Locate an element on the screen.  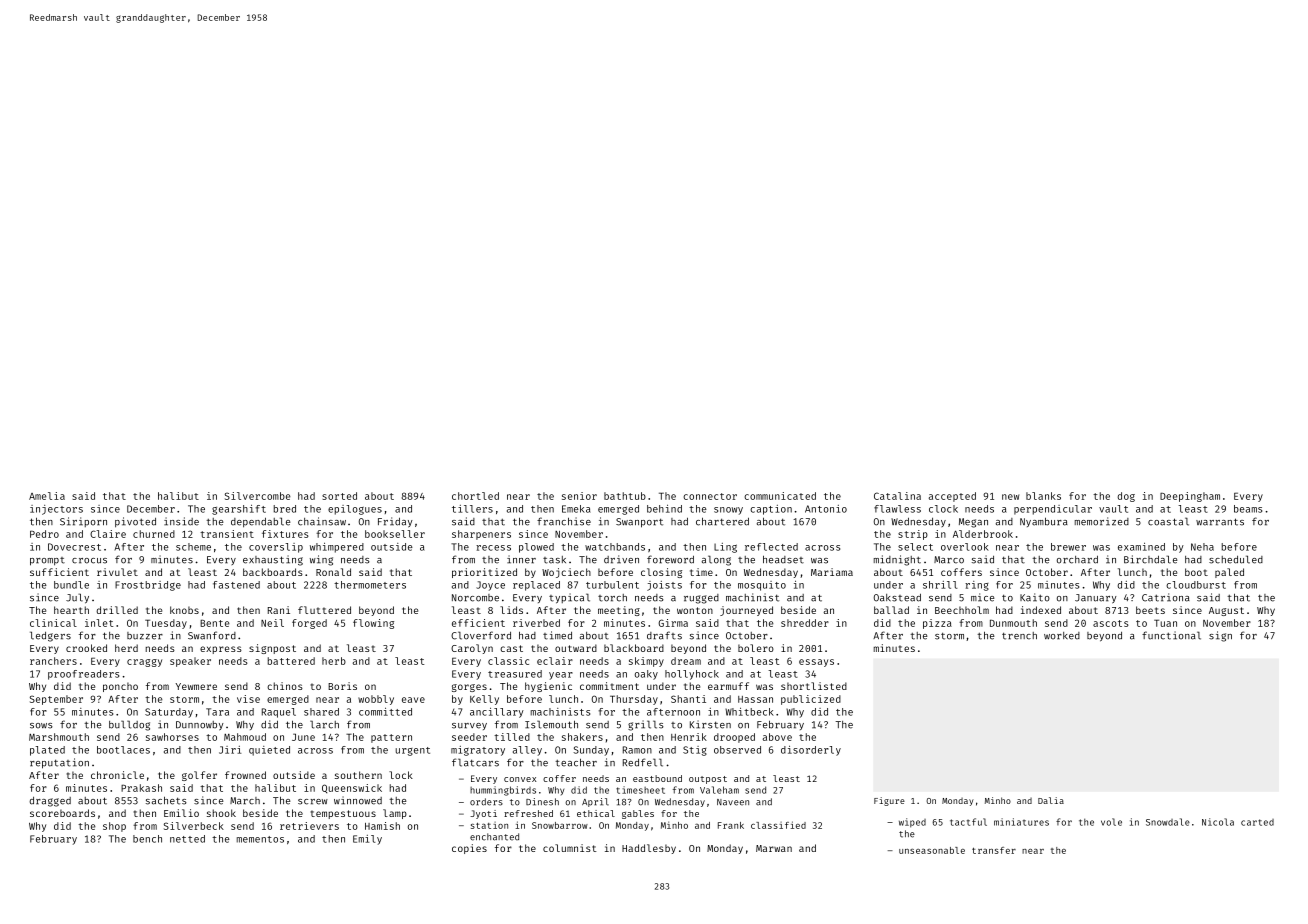
prioritized is located at coordinates (484, 573).
